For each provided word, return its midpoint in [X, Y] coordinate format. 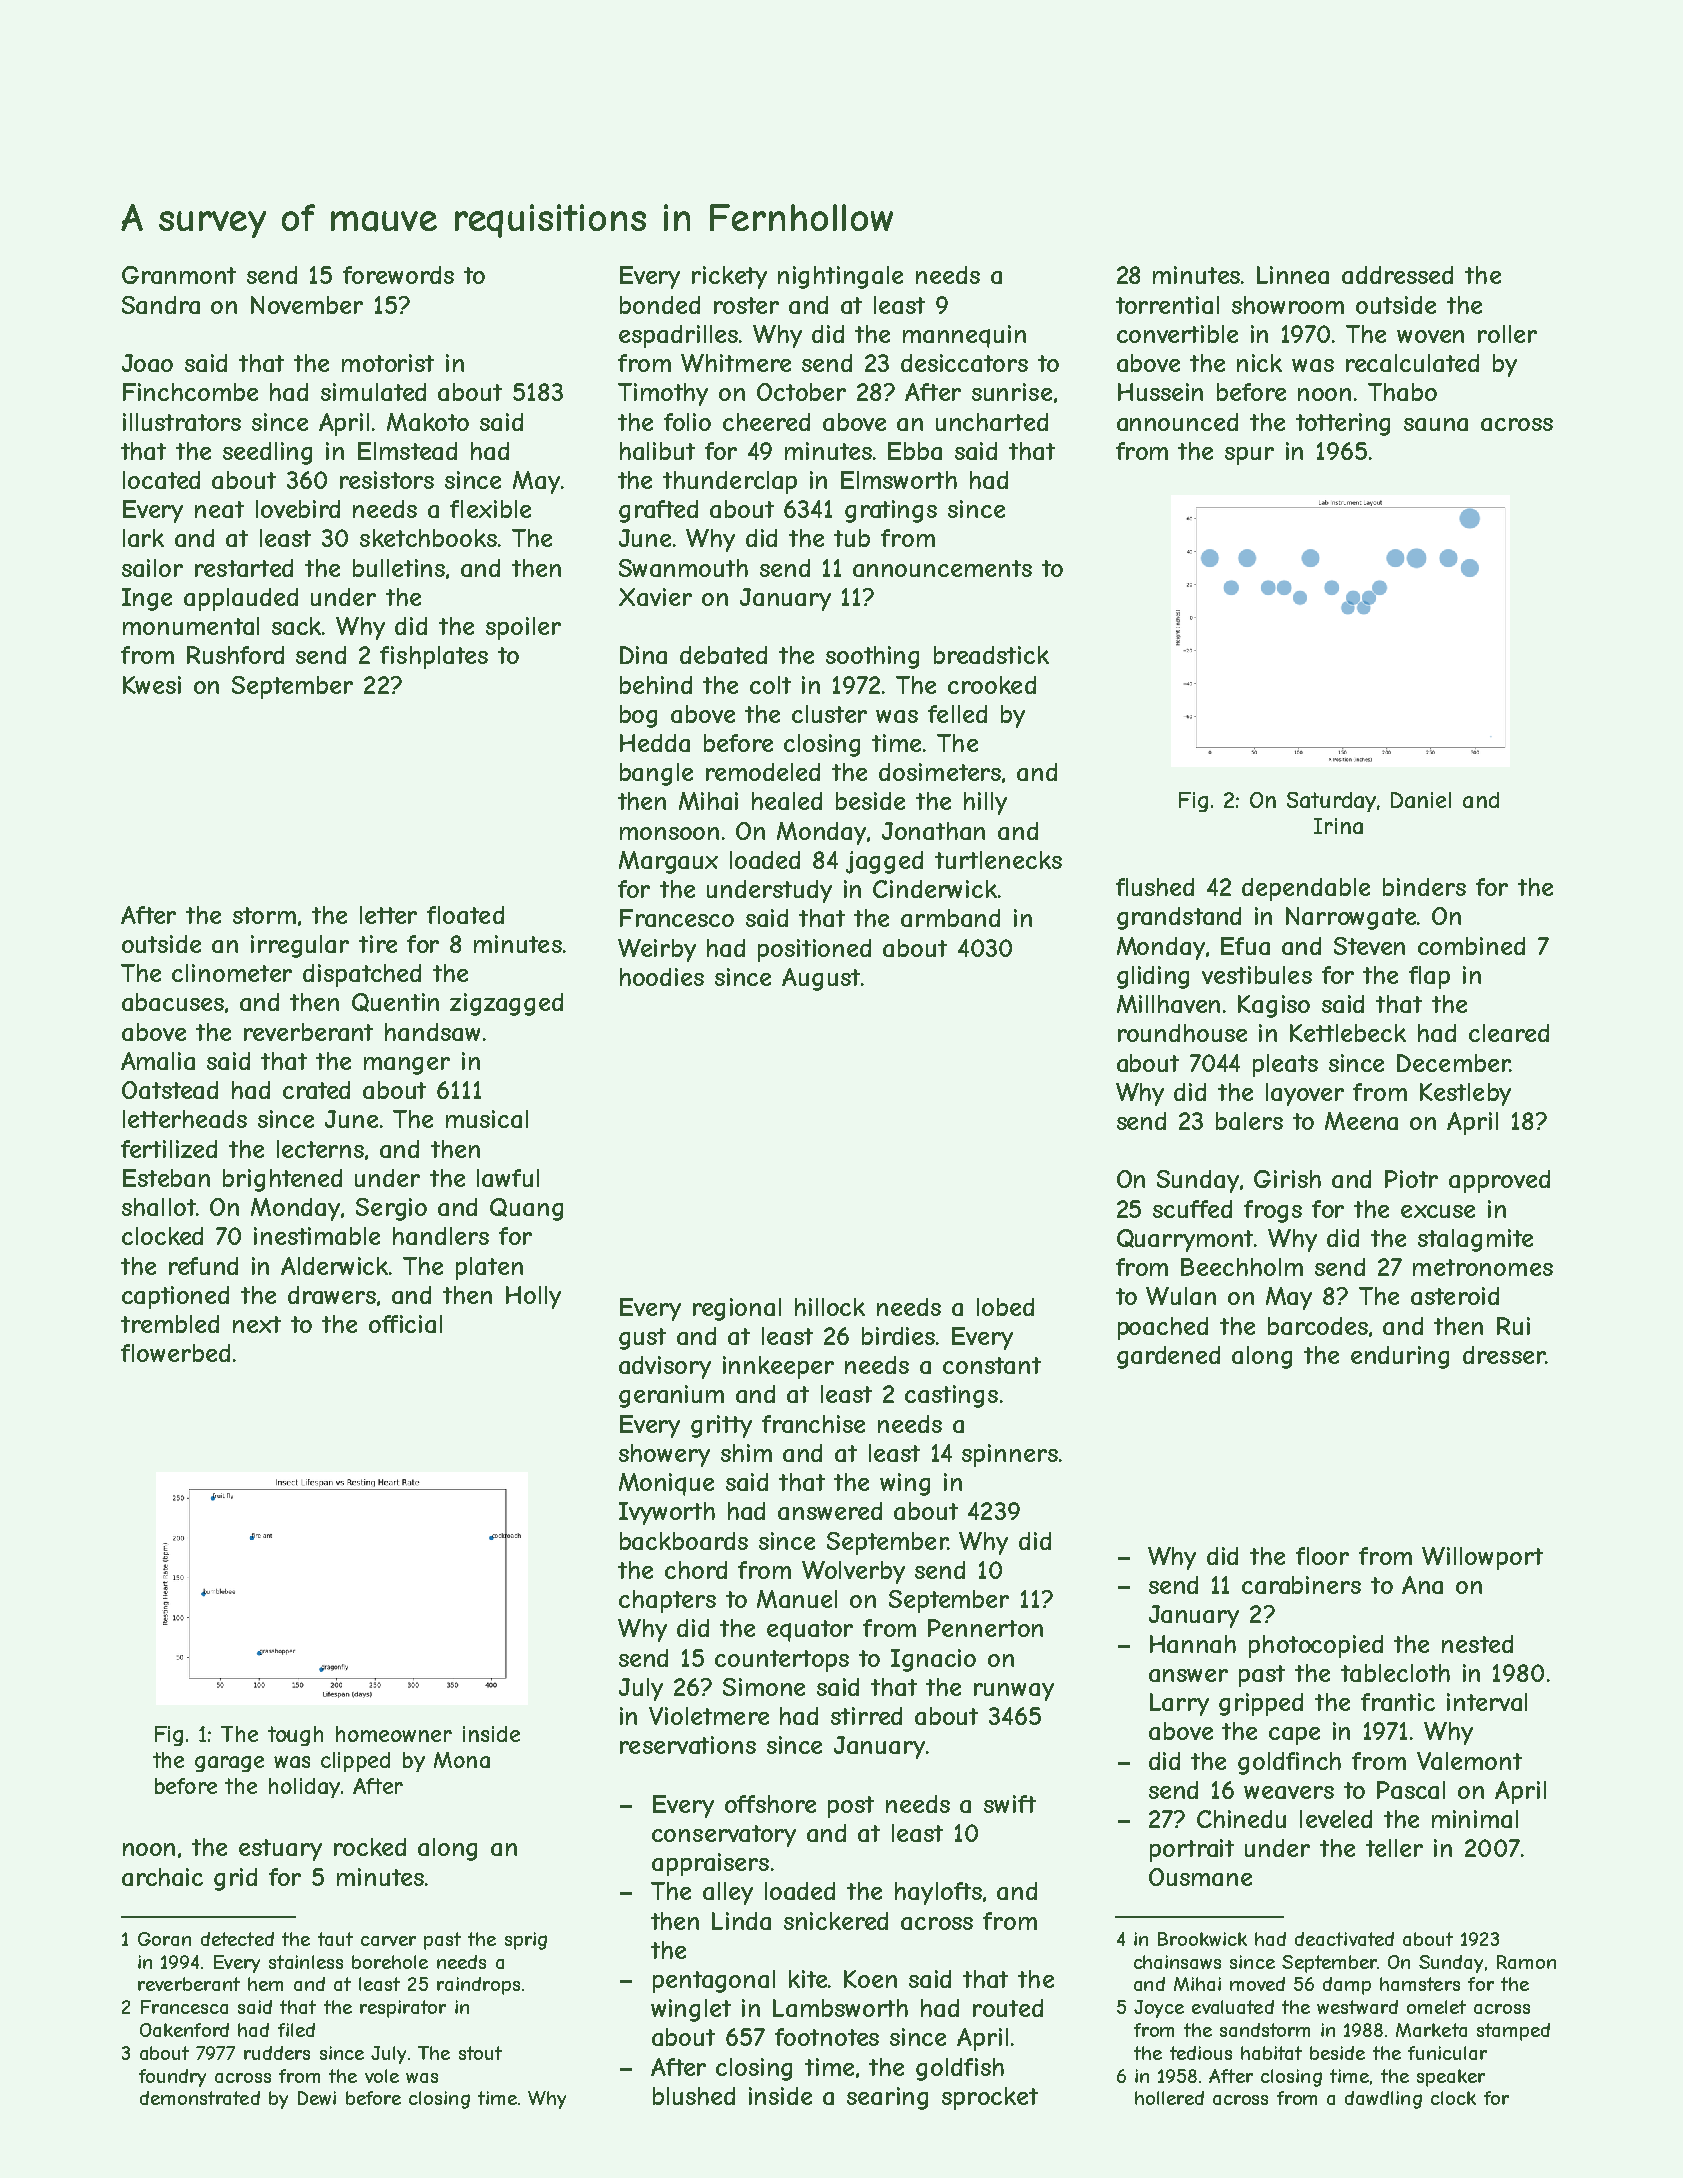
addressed [1397, 275]
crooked [992, 685]
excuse [1438, 1211]
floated [465, 915]
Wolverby [853, 1572]
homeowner [394, 1734]
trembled [170, 1324]
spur [1249, 456]
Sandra [161, 305]
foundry [172, 2078]
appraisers [710, 1864]
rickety [729, 277]
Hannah [1193, 1644]
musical [487, 1119]
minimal [1475, 1819]
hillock [830, 1307]
